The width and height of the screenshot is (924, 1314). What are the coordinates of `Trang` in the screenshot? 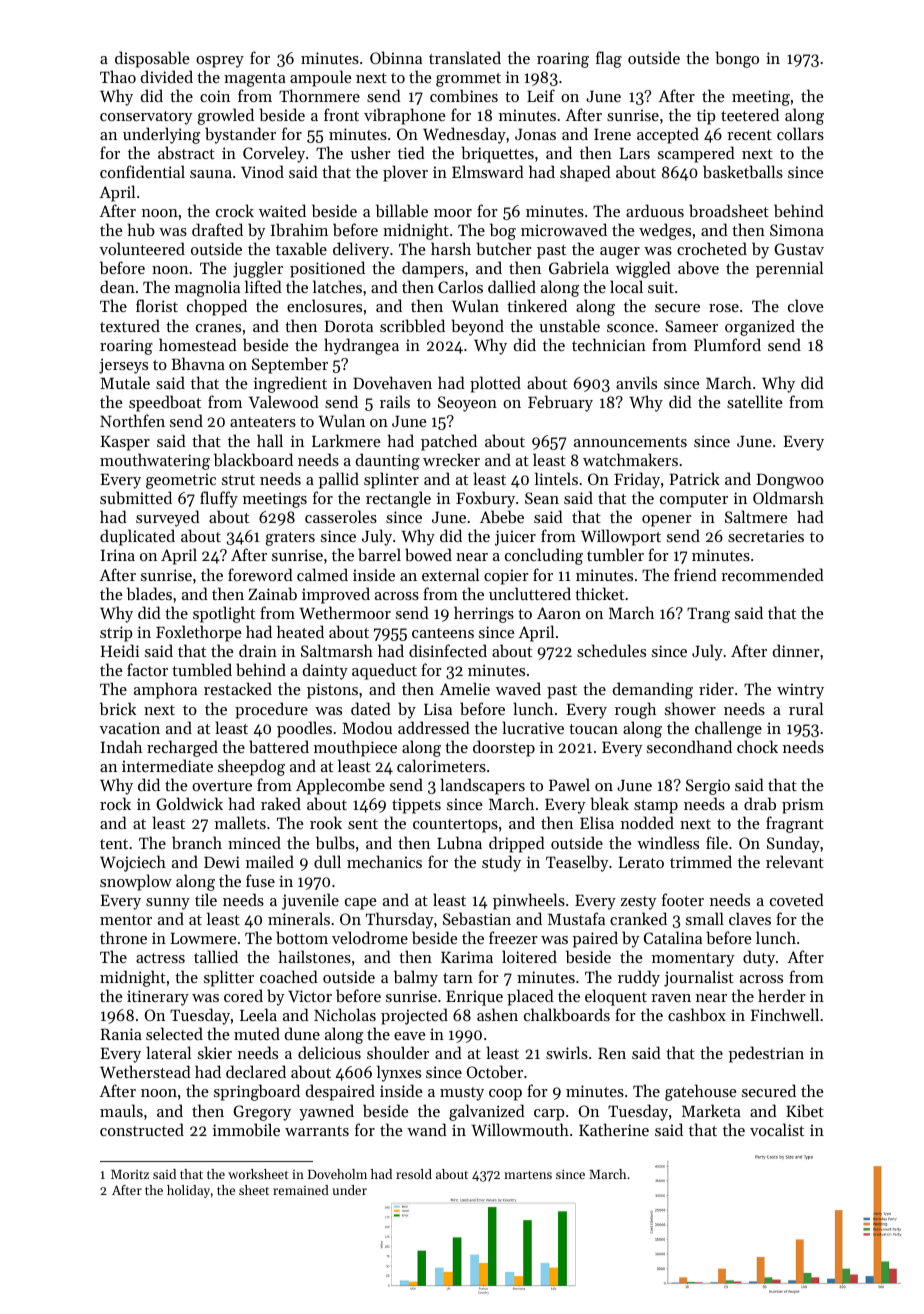 It's located at (708, 615).
